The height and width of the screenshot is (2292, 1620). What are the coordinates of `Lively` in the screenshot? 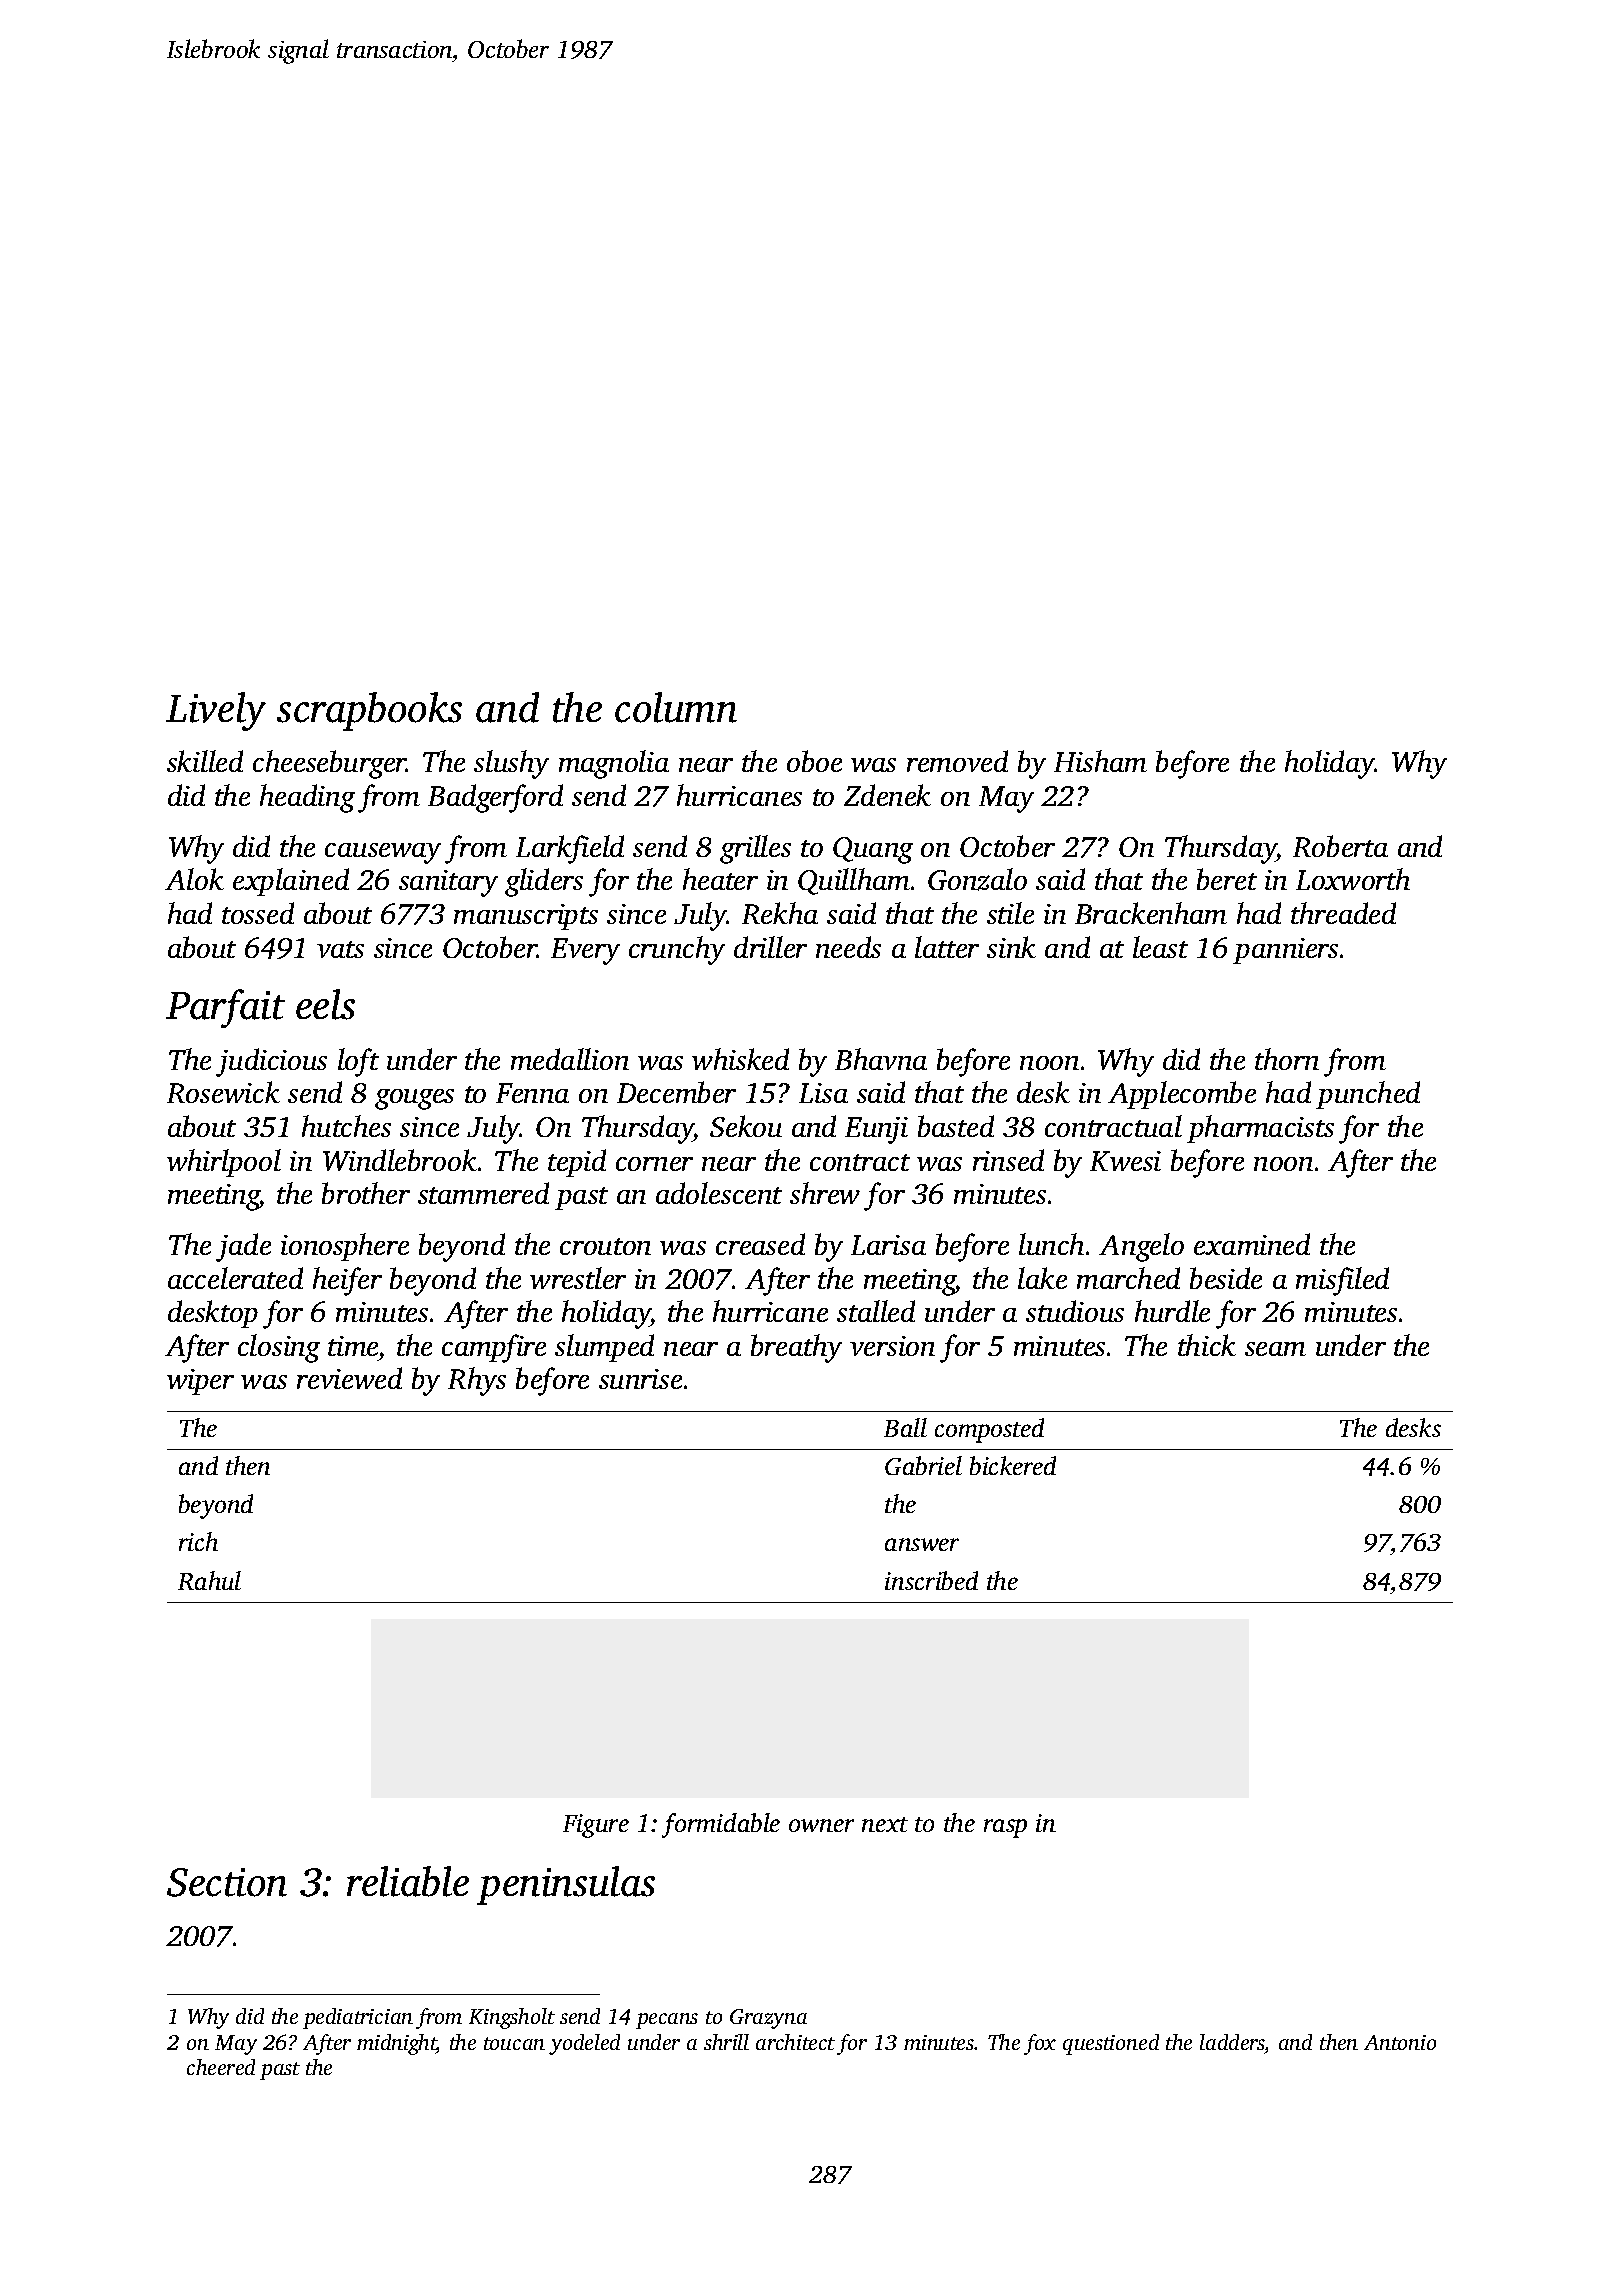 It's located at (216, 711).
